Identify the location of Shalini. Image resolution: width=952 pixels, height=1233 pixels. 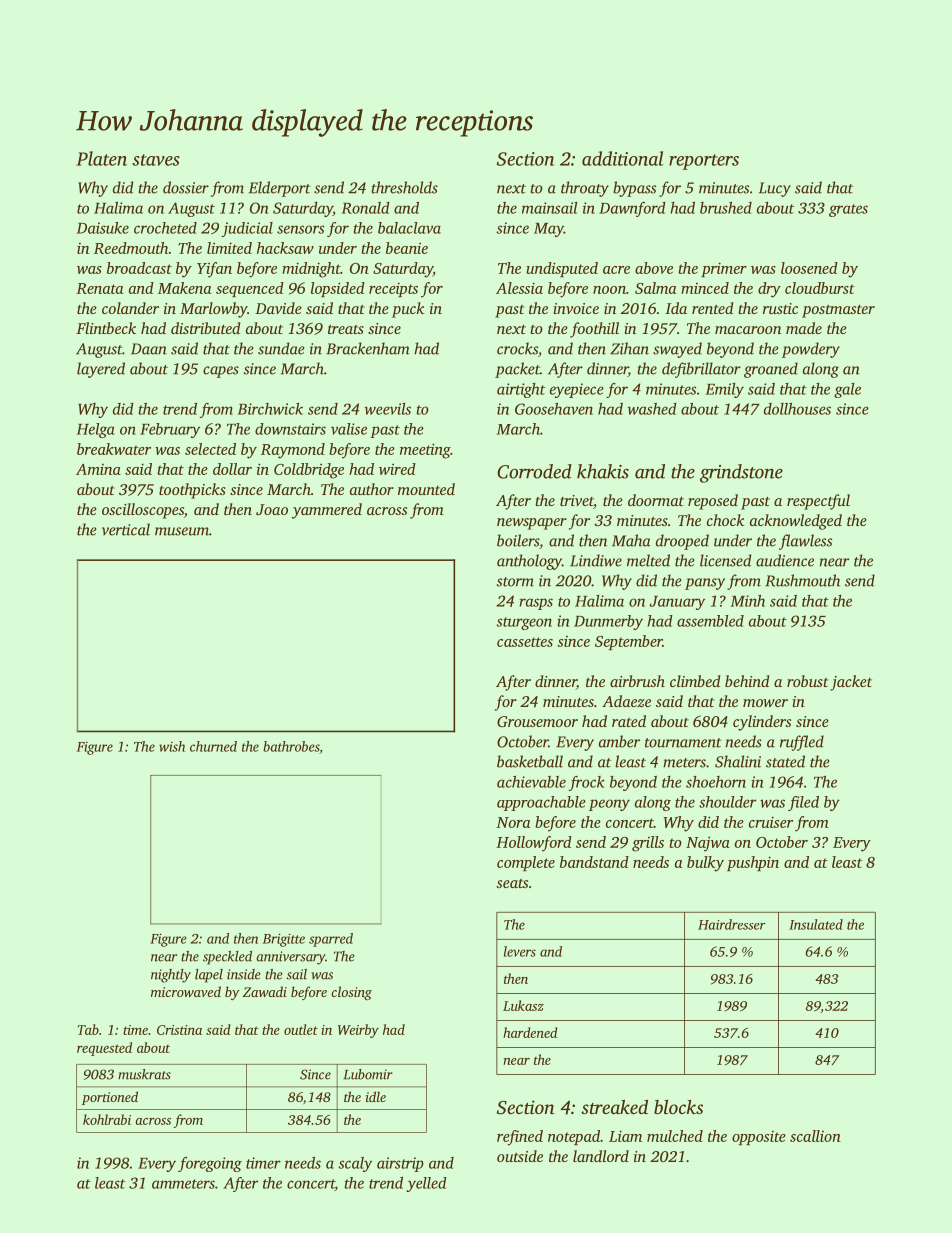
(738, 761).
